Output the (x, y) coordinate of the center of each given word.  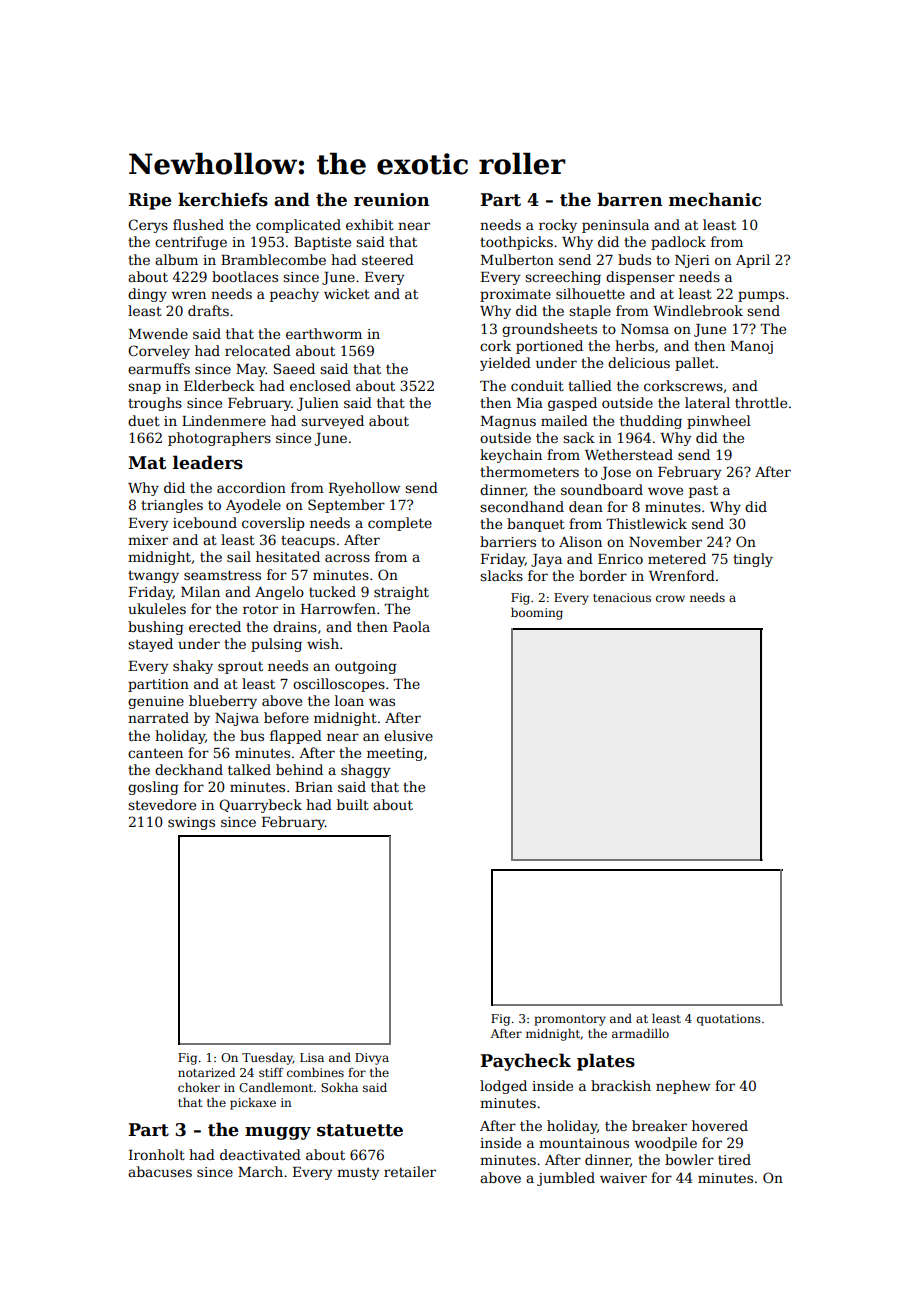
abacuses (160, 1171)
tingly (753, 560)
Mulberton (517, 259)
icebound (205, 522)
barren (630, 199)
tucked (332, 591)
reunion (392, 200)
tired (734, 1159)
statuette (360, 1130)
